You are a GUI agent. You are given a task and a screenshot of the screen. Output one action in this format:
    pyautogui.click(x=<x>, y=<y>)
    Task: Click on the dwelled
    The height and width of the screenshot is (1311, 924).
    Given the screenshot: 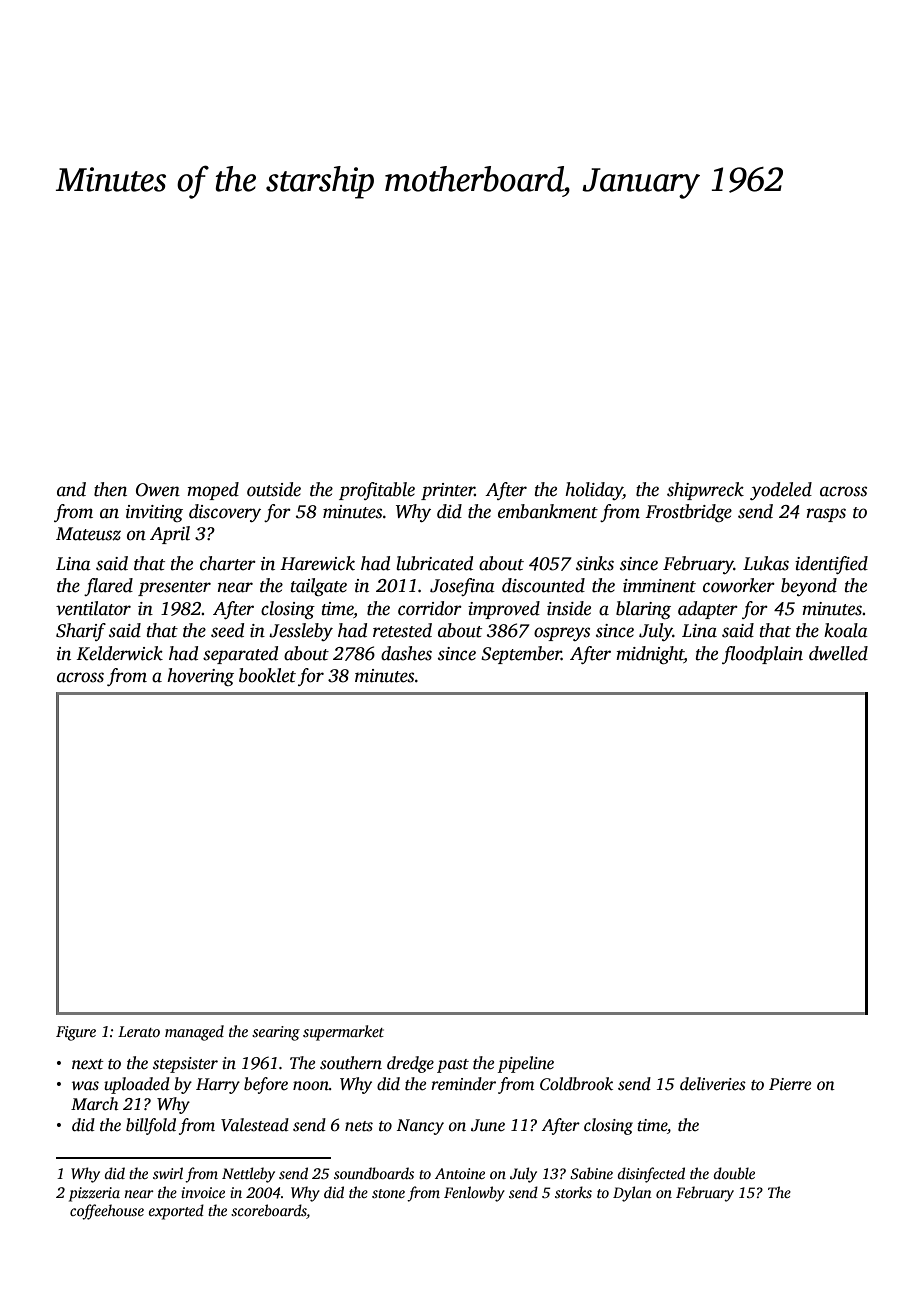 What is the action you would take?
    pyautogui.click(x=838, y=653)
